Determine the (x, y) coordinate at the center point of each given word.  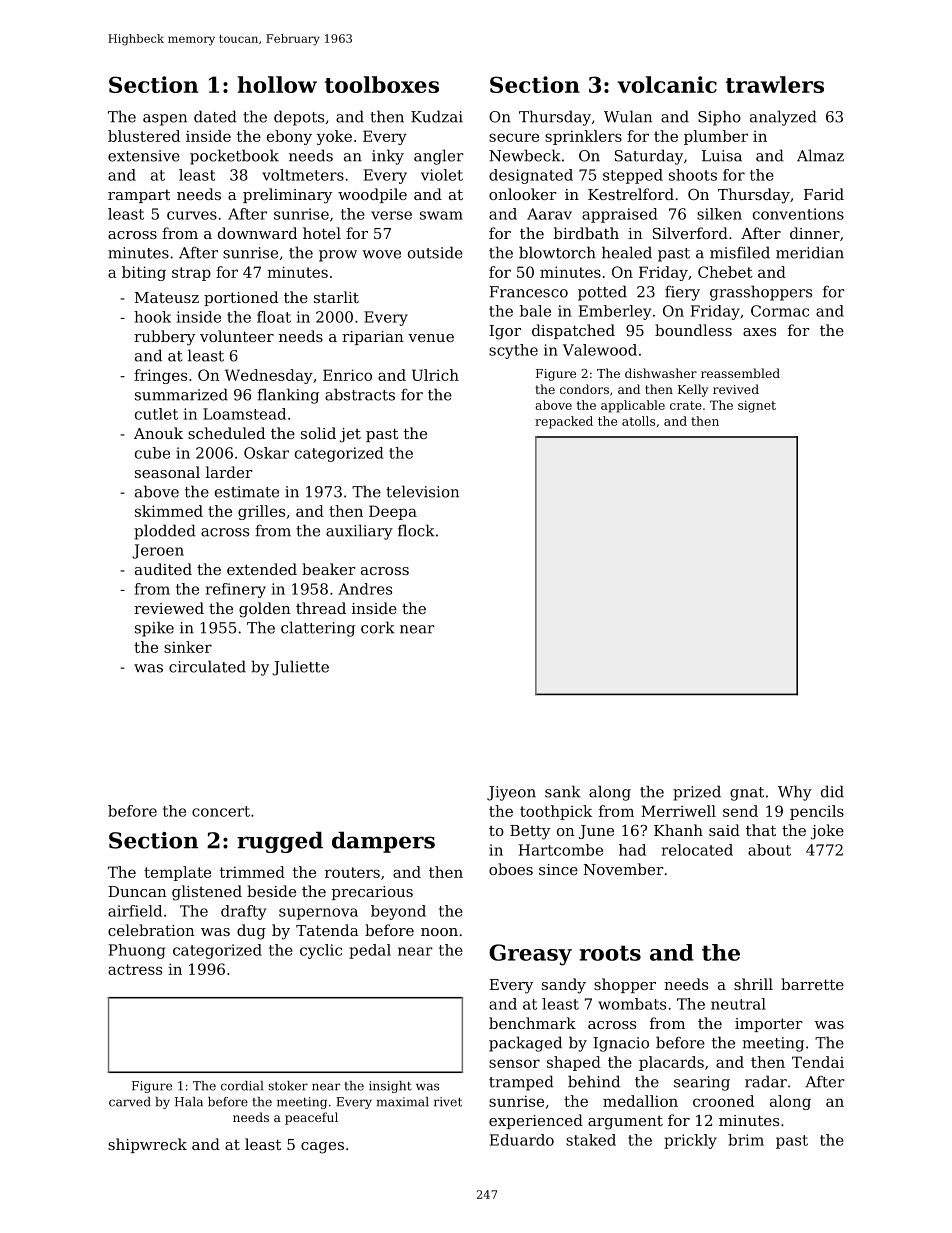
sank (563, 791)
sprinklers (583, 137)
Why (795, 793)
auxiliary (359, 532)
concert (221, 811)
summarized (181, 394)
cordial (242, 1086)
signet (757, 406)
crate (686, 405)
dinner (815, 233)
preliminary (287, 196)
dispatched (573, 331)
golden (265, 610)
